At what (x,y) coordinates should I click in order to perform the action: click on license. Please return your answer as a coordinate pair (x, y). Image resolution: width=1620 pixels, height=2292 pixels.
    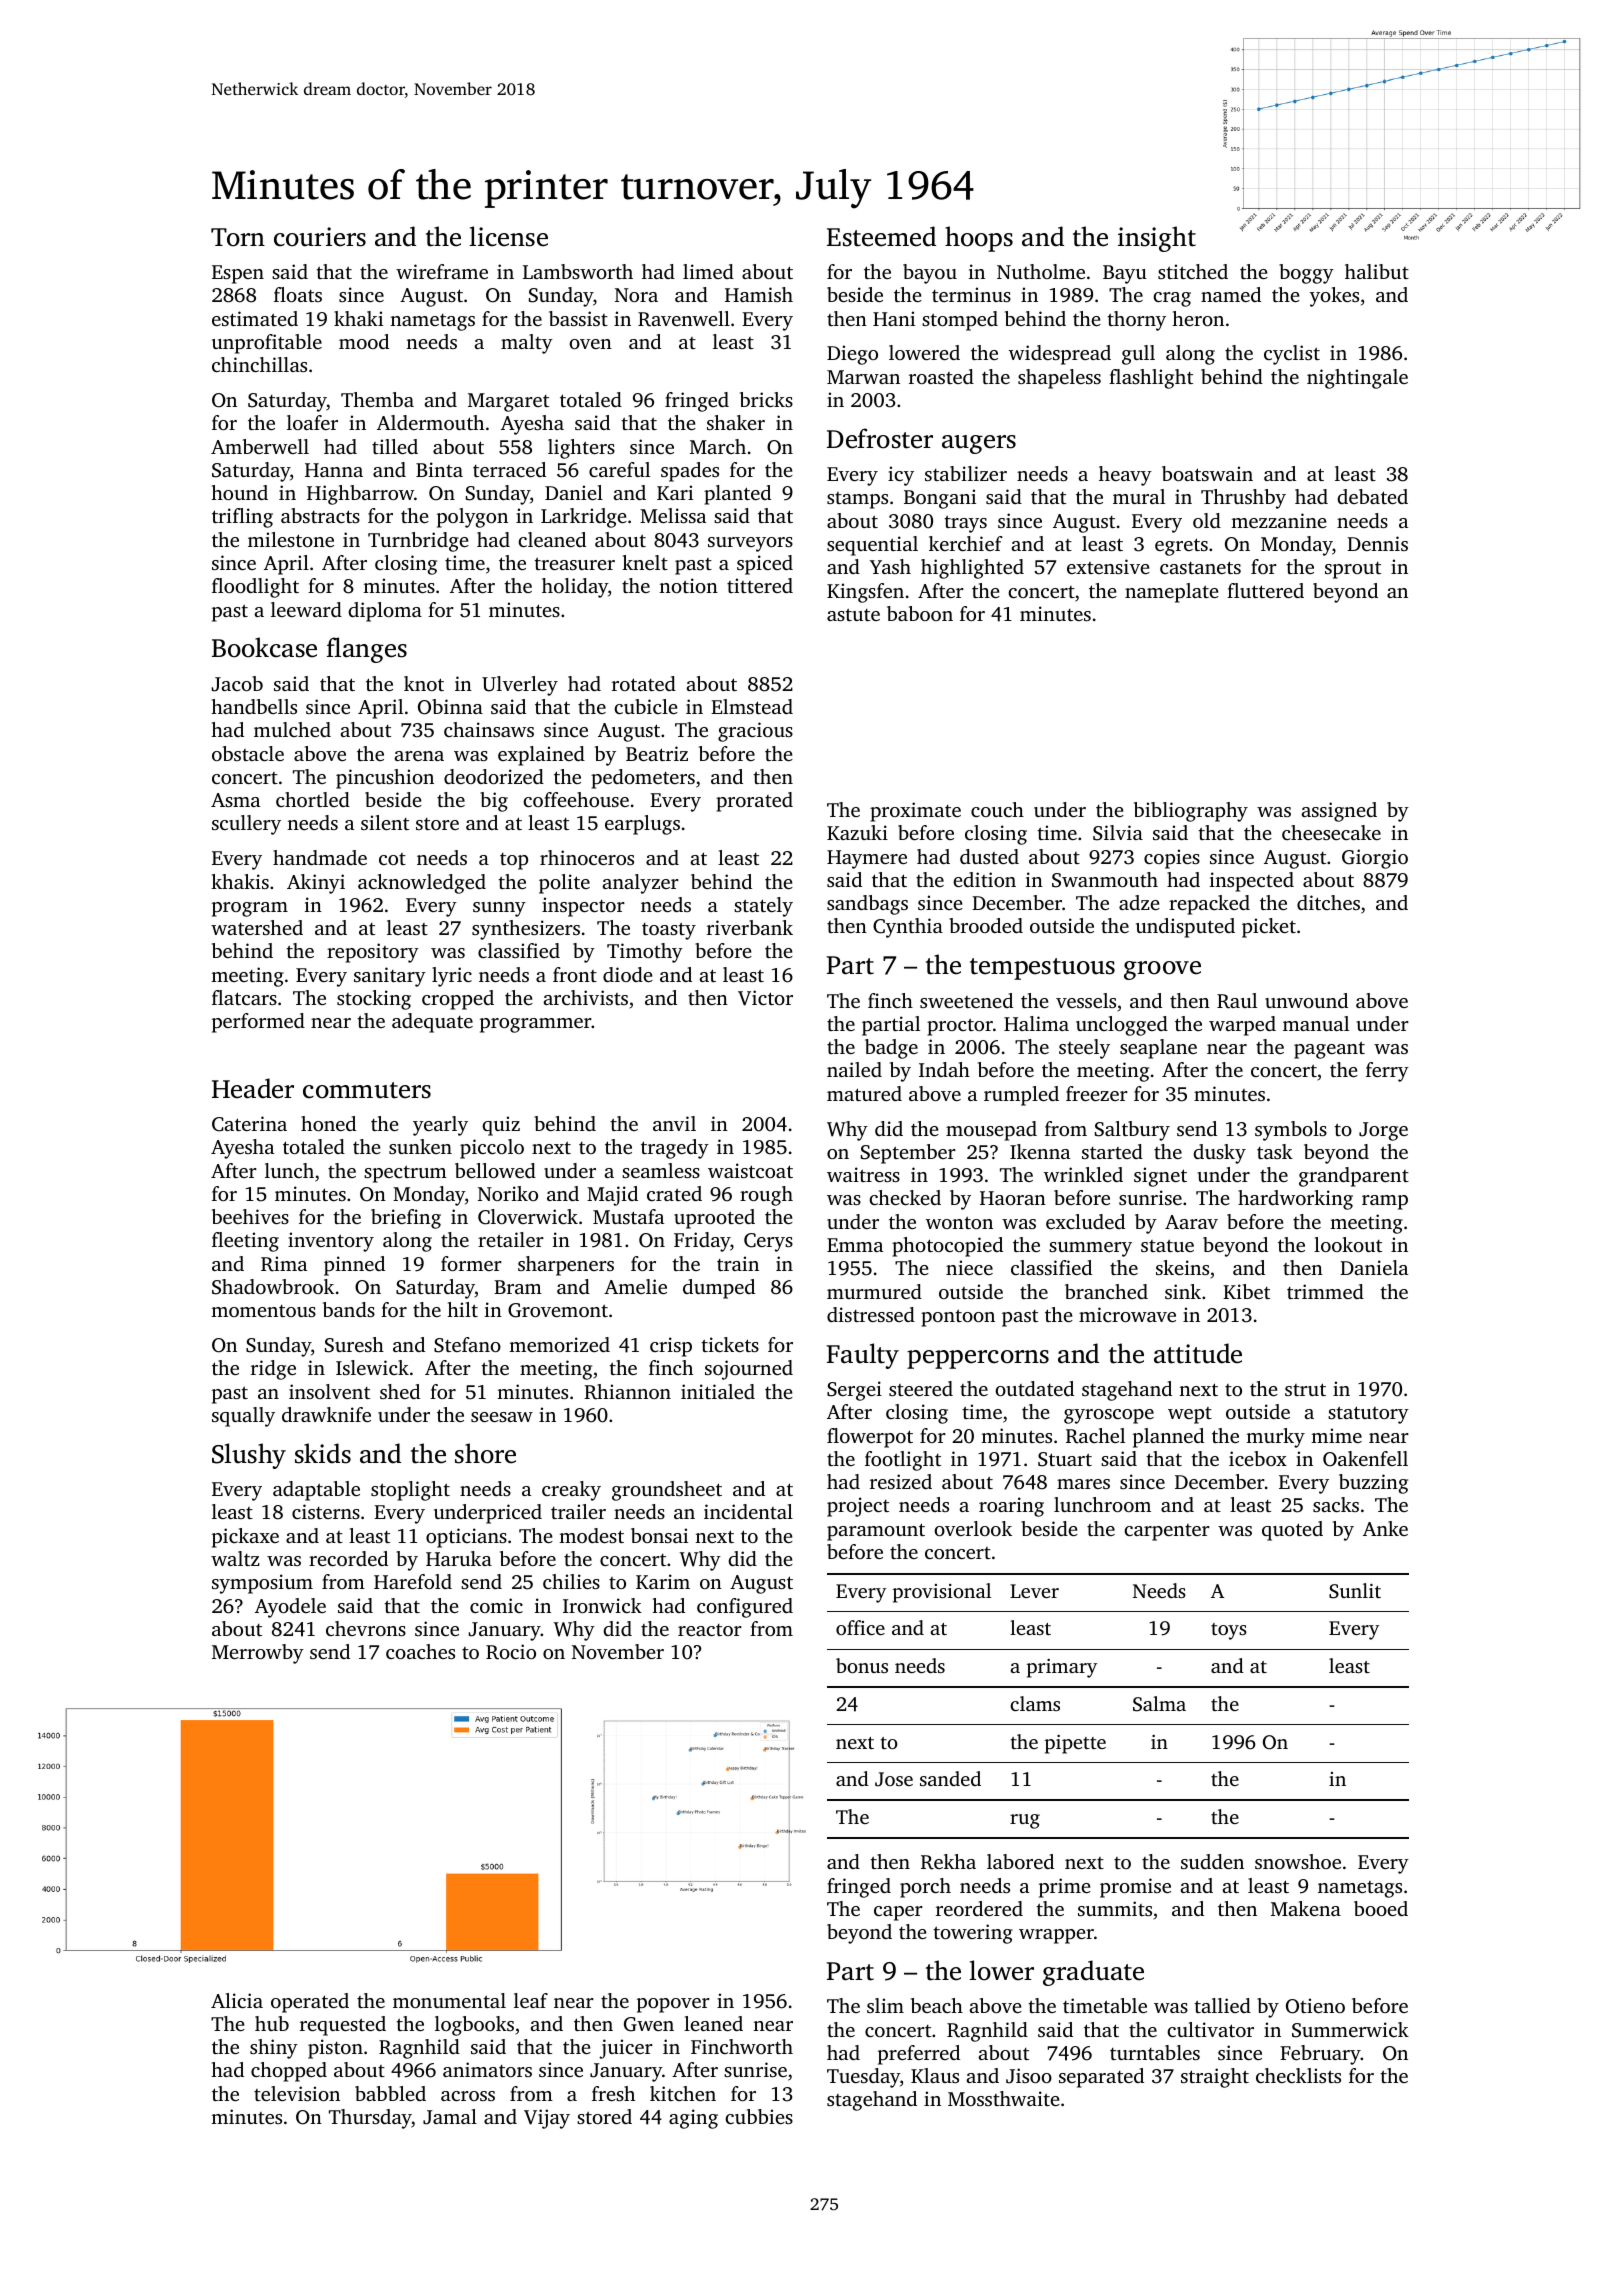
    Looking at the image, I should click on (508, 236).
